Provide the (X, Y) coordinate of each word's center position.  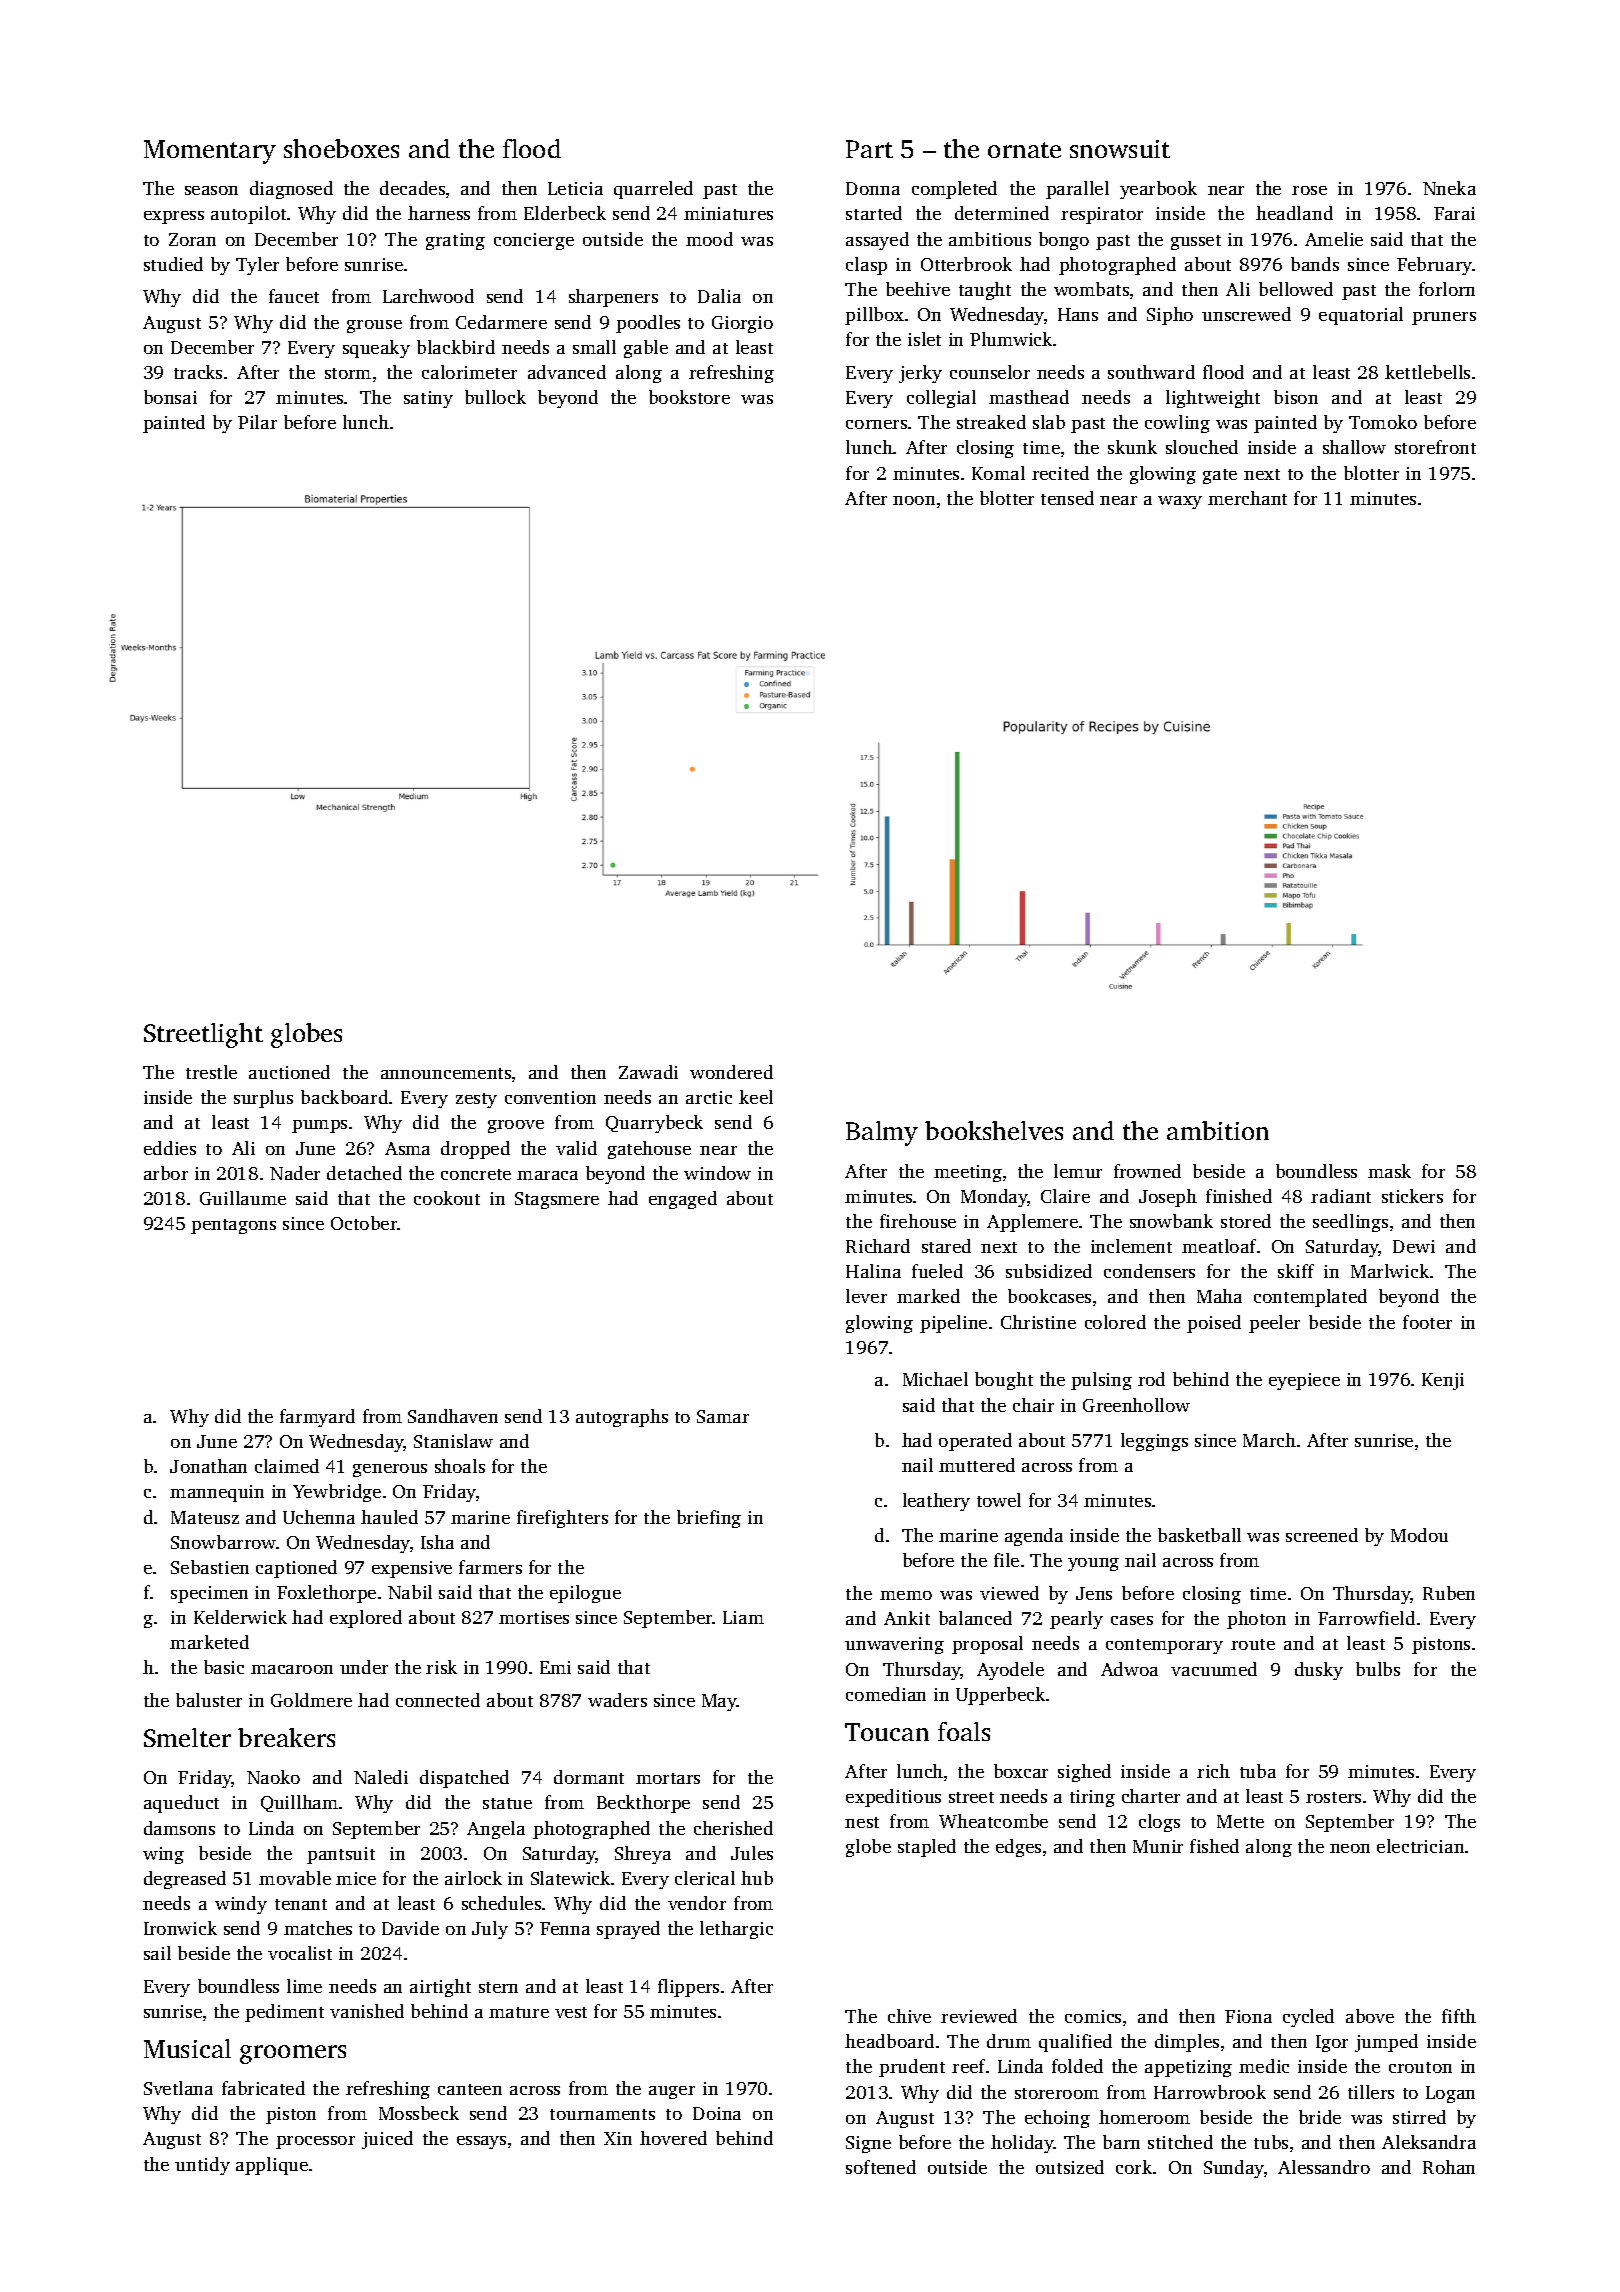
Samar (723, 1416)
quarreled (653, 190)
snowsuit (1120, 149)
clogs (1159, 1823)
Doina (717, 2113)
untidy (202, 2166)
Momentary (210, 152)
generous (390, 1470)
